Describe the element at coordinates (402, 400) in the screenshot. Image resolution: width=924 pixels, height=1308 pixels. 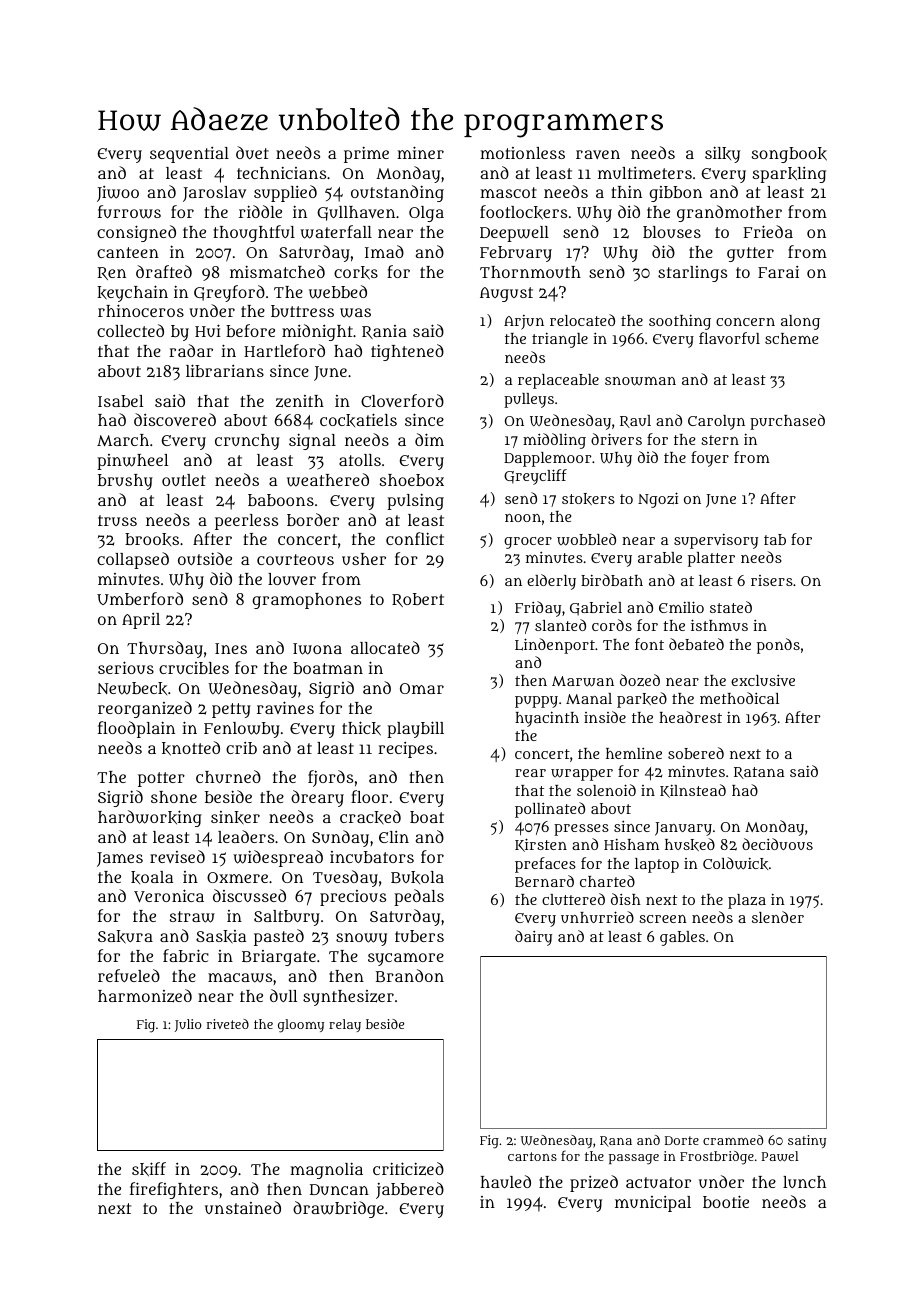
I see `Cloverford` at that location.
